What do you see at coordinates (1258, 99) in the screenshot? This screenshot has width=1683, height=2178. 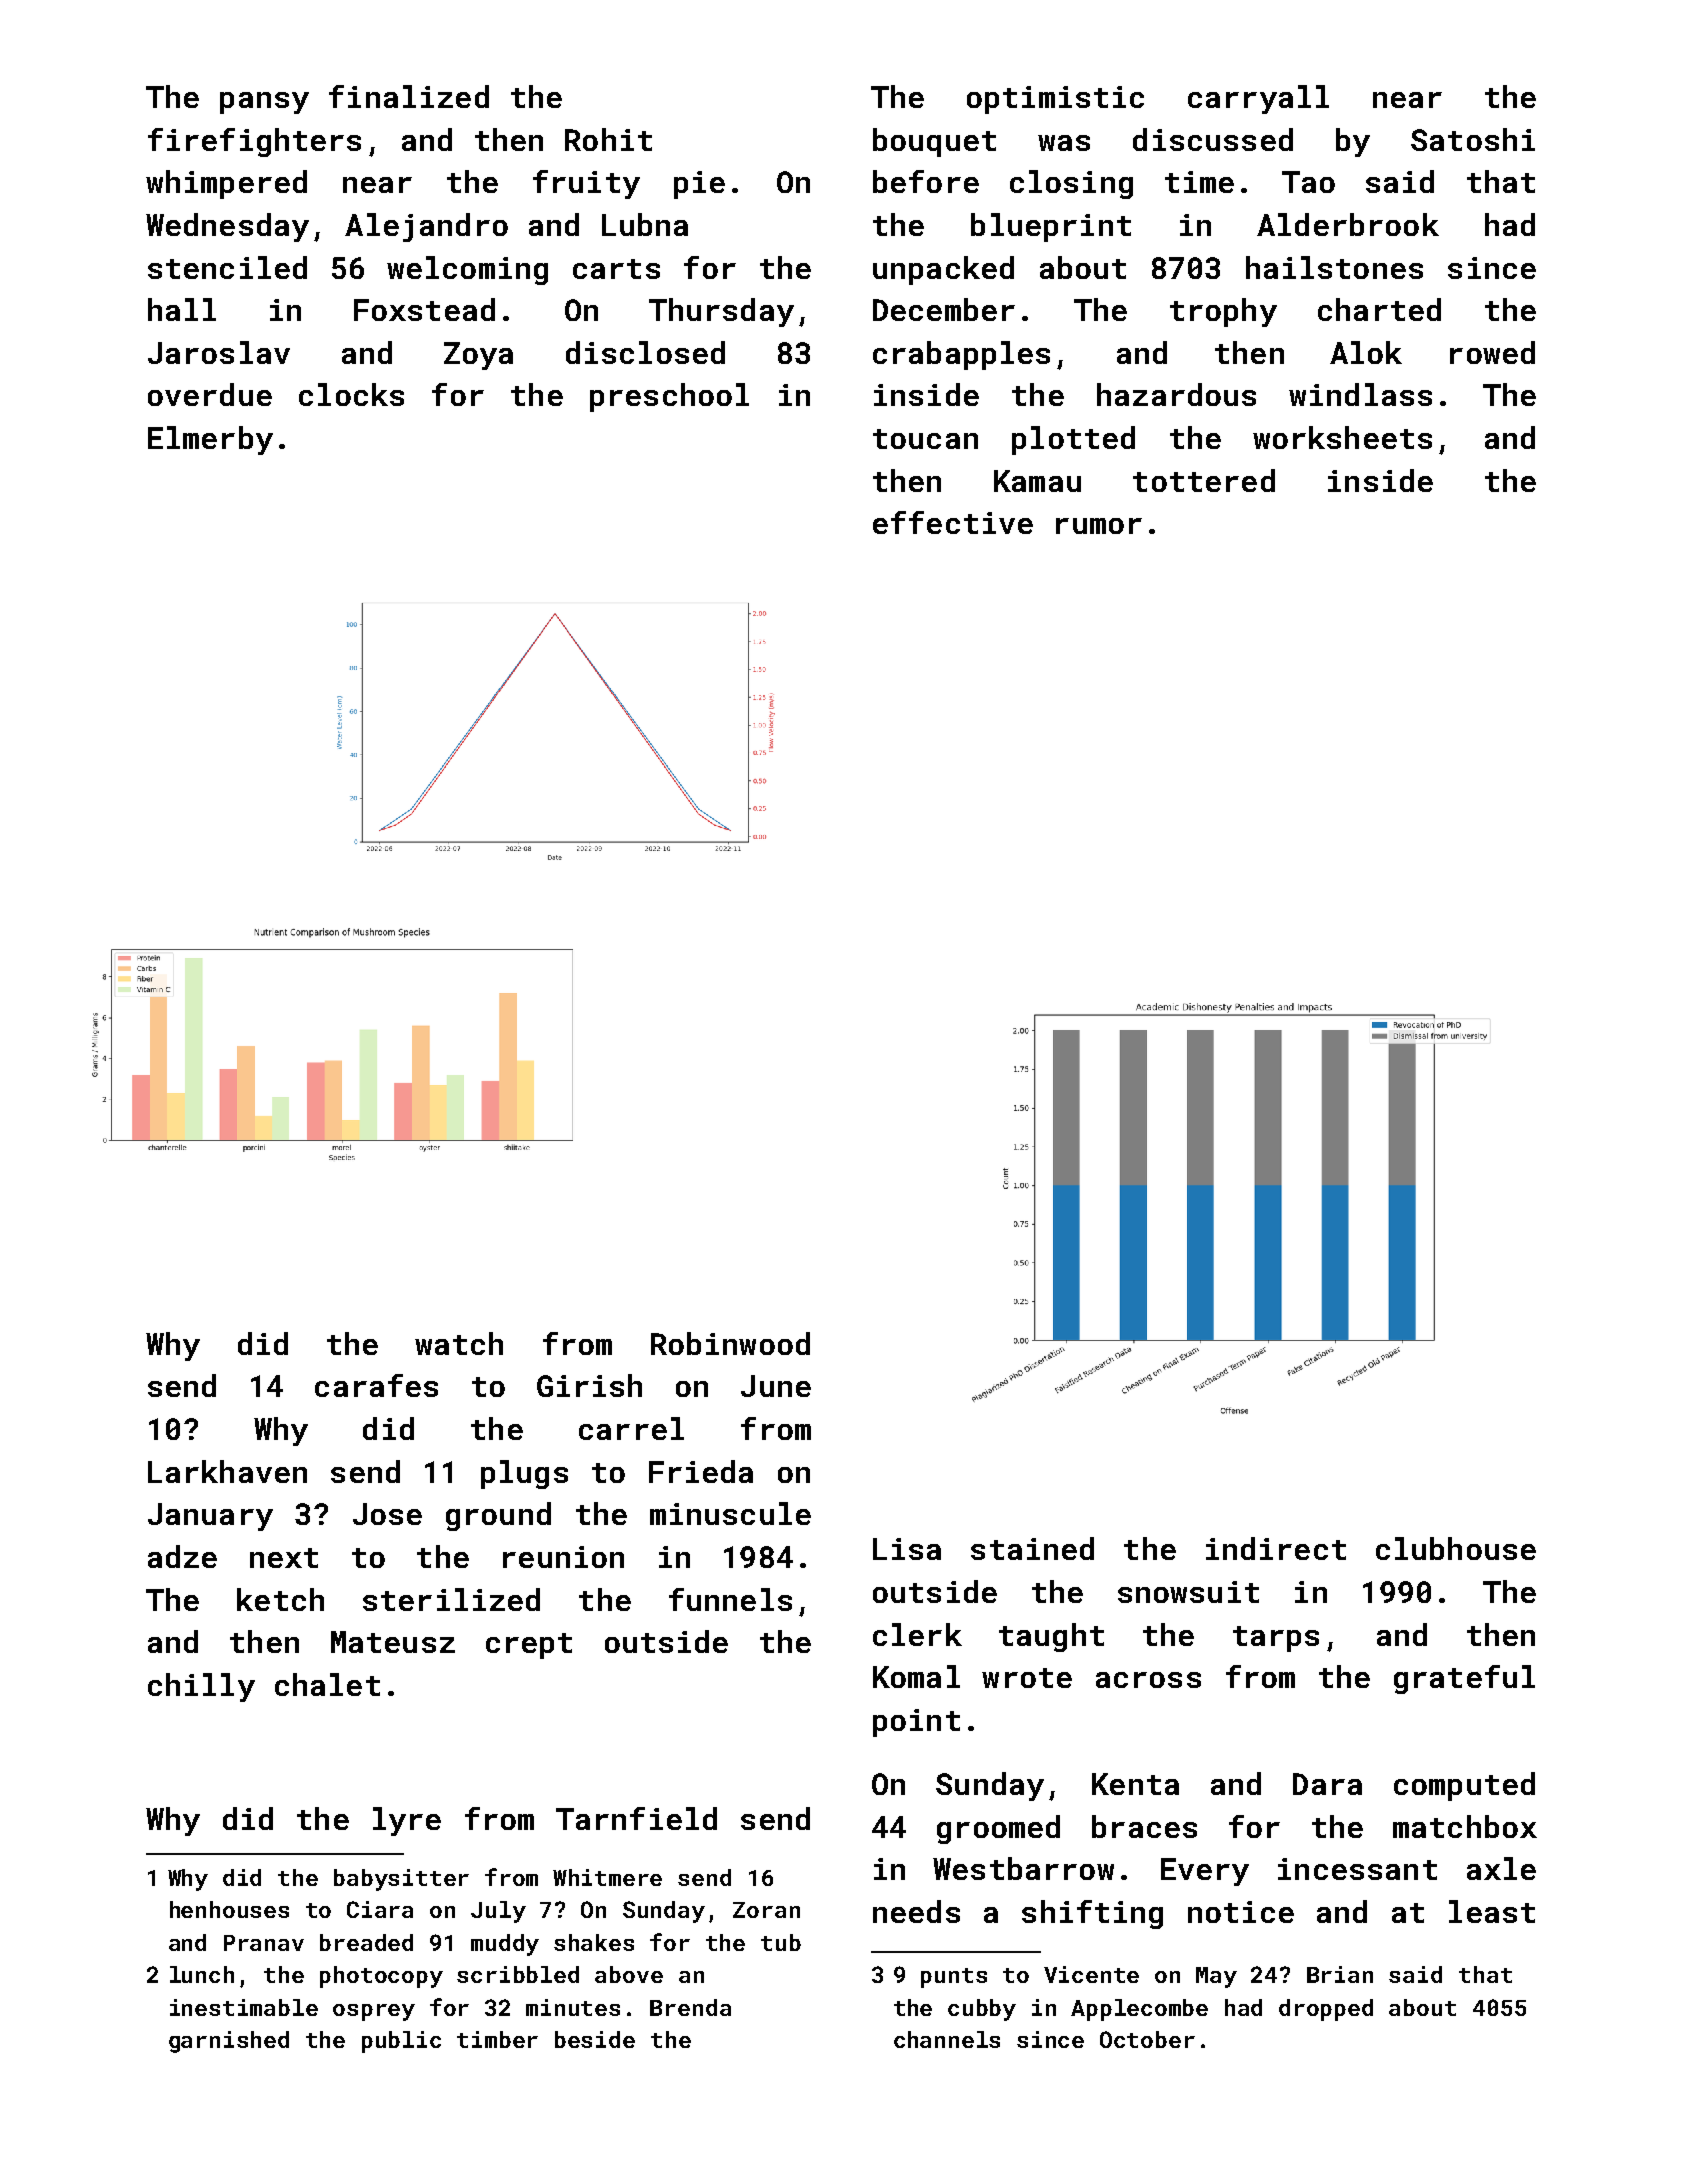 I see `carryall` at bounding box center [1258, 99].
